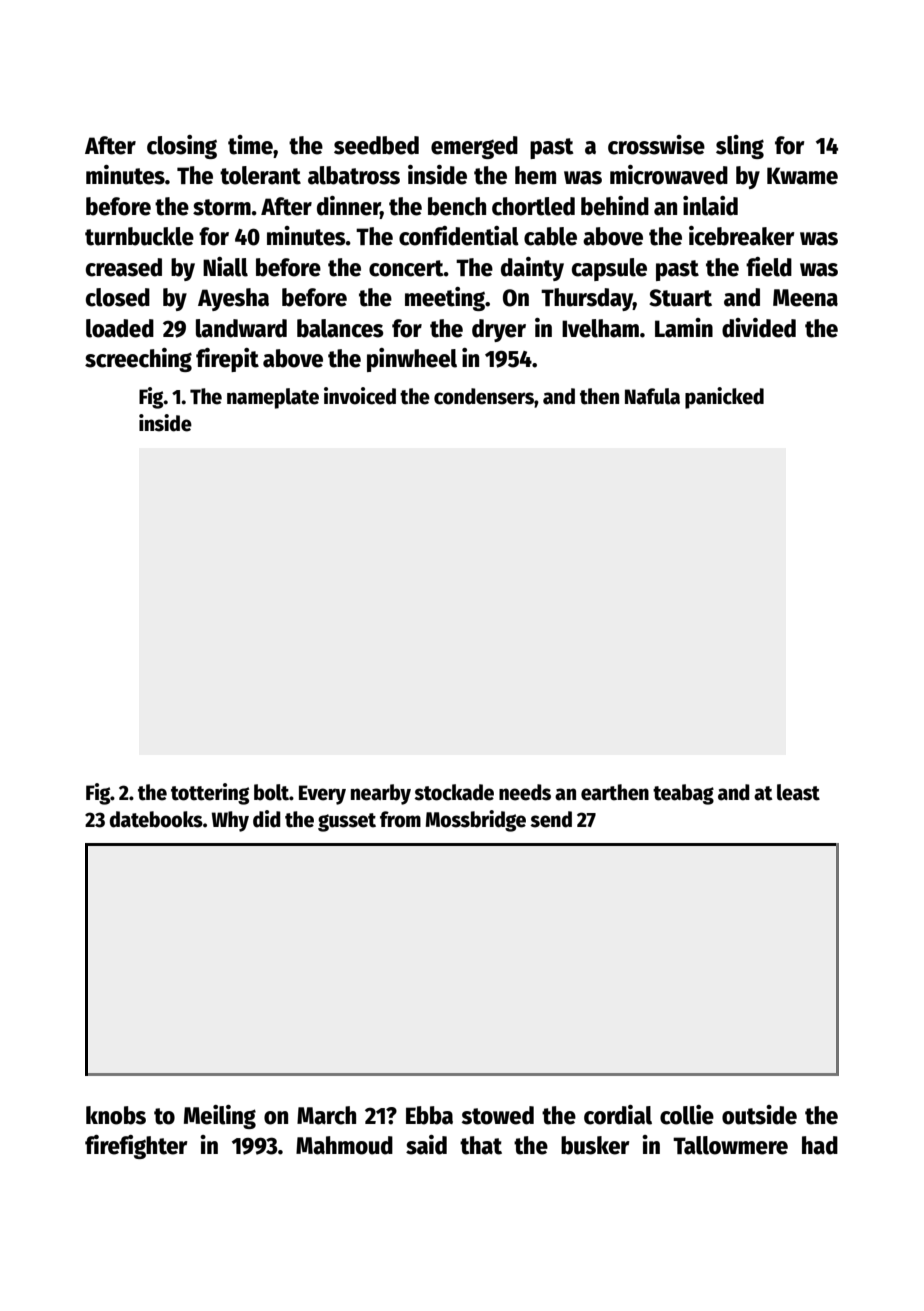 The height and width of the image is (1311, 924). What do you see at coordinates (116, 1115) in the image?
I see `knobs` at bounding box center [116, 1115].
